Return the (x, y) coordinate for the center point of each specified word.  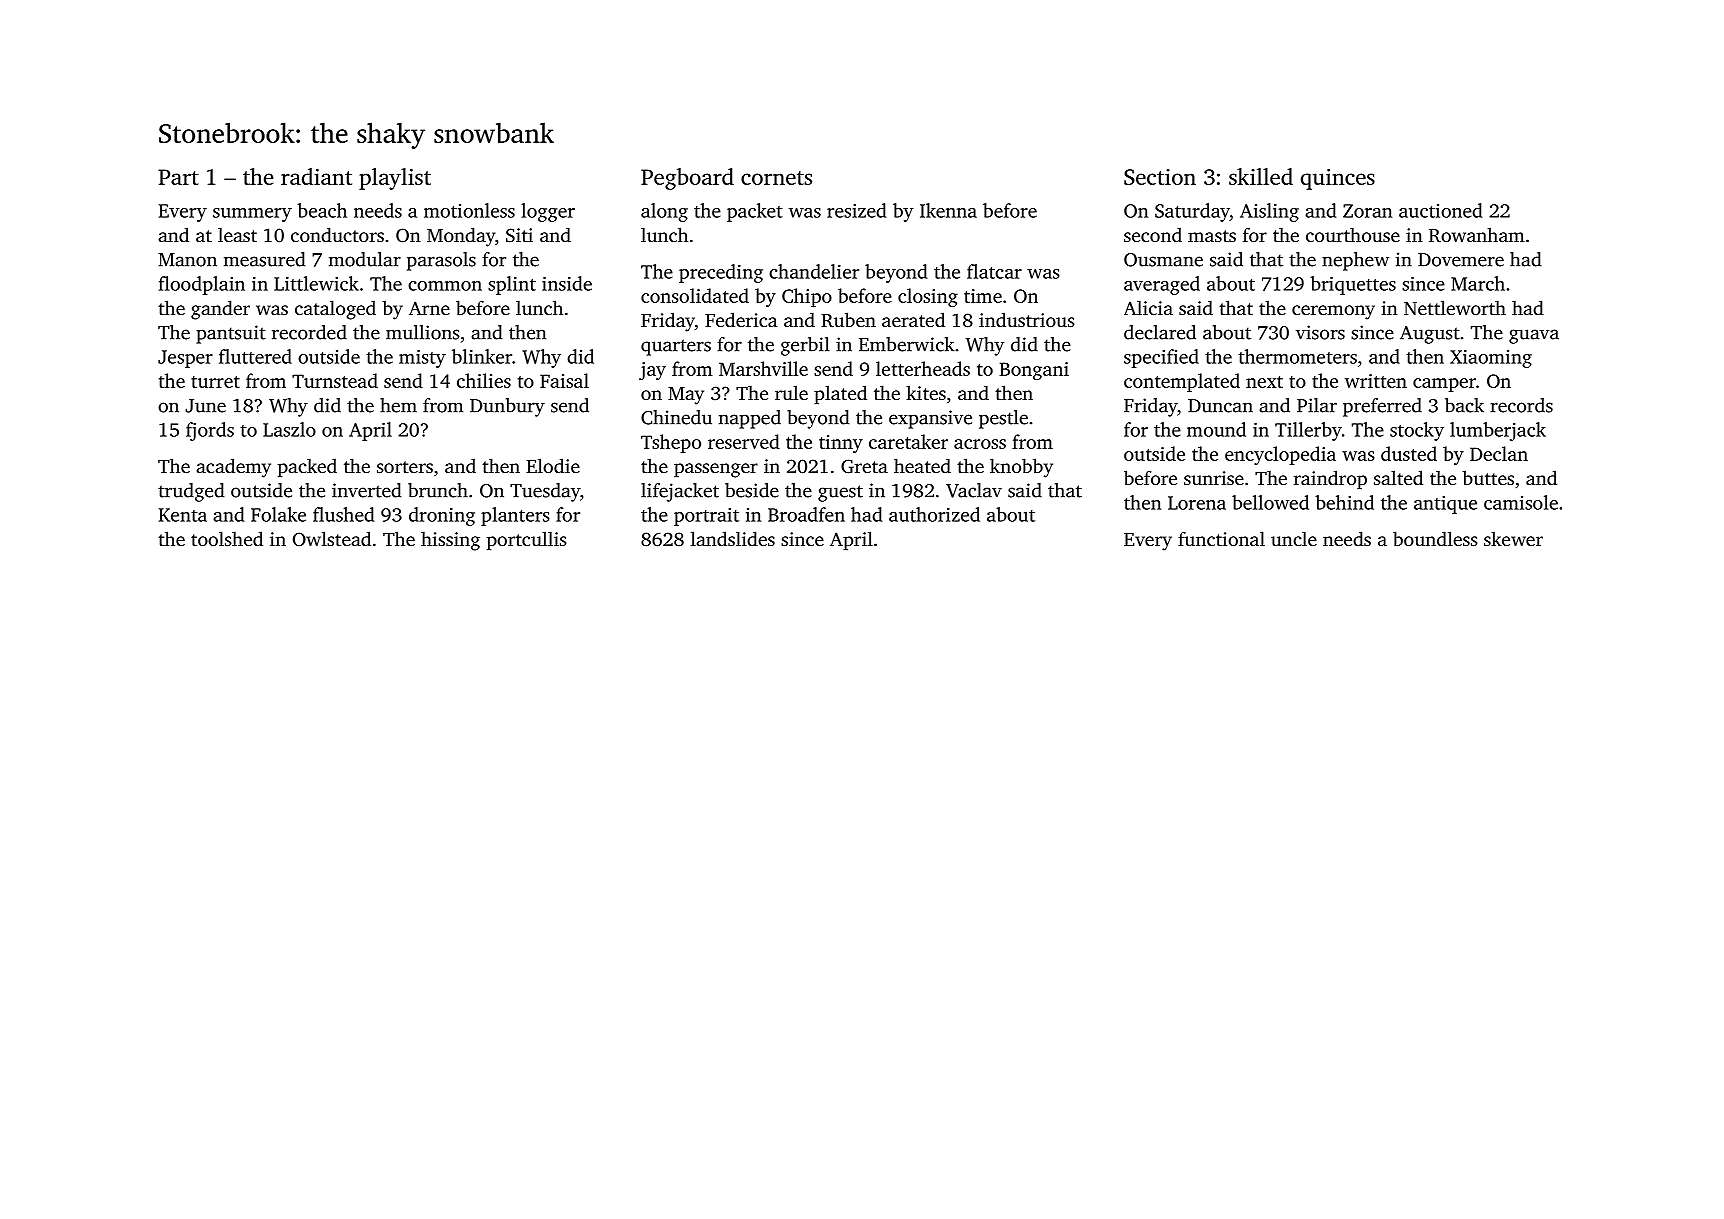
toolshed (227, 538)
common (445, 286)
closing (928, 297)
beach (322, 210)
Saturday (1192, 212)
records (1521, 405)
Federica (741, 319)
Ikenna (948, 210)
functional (1221, 538)
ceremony (1333, 312)
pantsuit (231, 334)
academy (233, 468)
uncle (1294, 539)
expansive (930, 419)
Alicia (1148, 308)
